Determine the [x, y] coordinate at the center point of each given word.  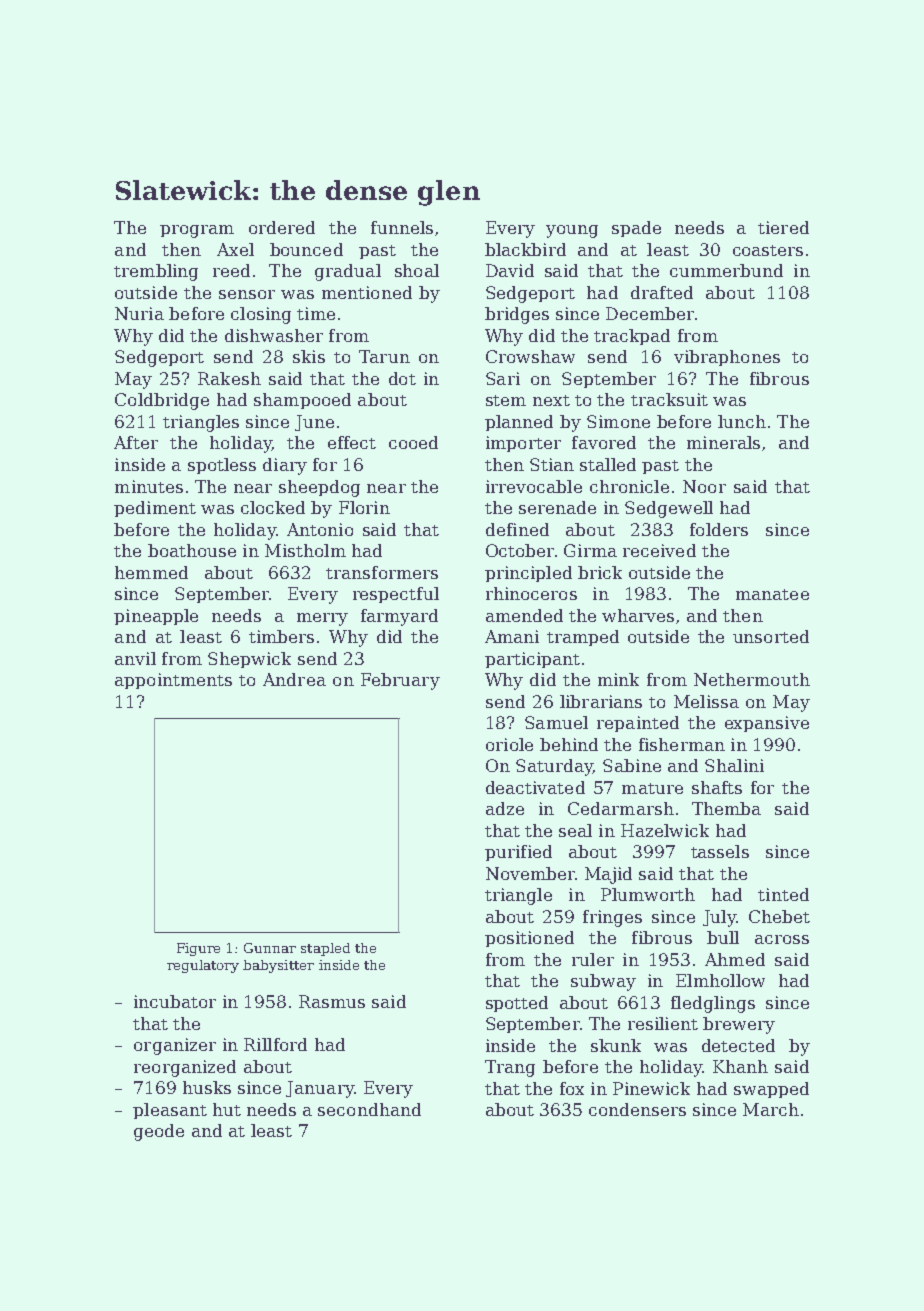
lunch [742, 421]
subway [603, 982]
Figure [198, 949]
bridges [517, 315]
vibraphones [727, 358]
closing [261, 315]
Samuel [556, 722]
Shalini [734, 765]
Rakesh [229, 378]
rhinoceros [531, 593]
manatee [772, 594]
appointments [173, 681]
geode [159, 1132]
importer [523, 444]
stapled [325, 949]
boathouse [192, 550]
